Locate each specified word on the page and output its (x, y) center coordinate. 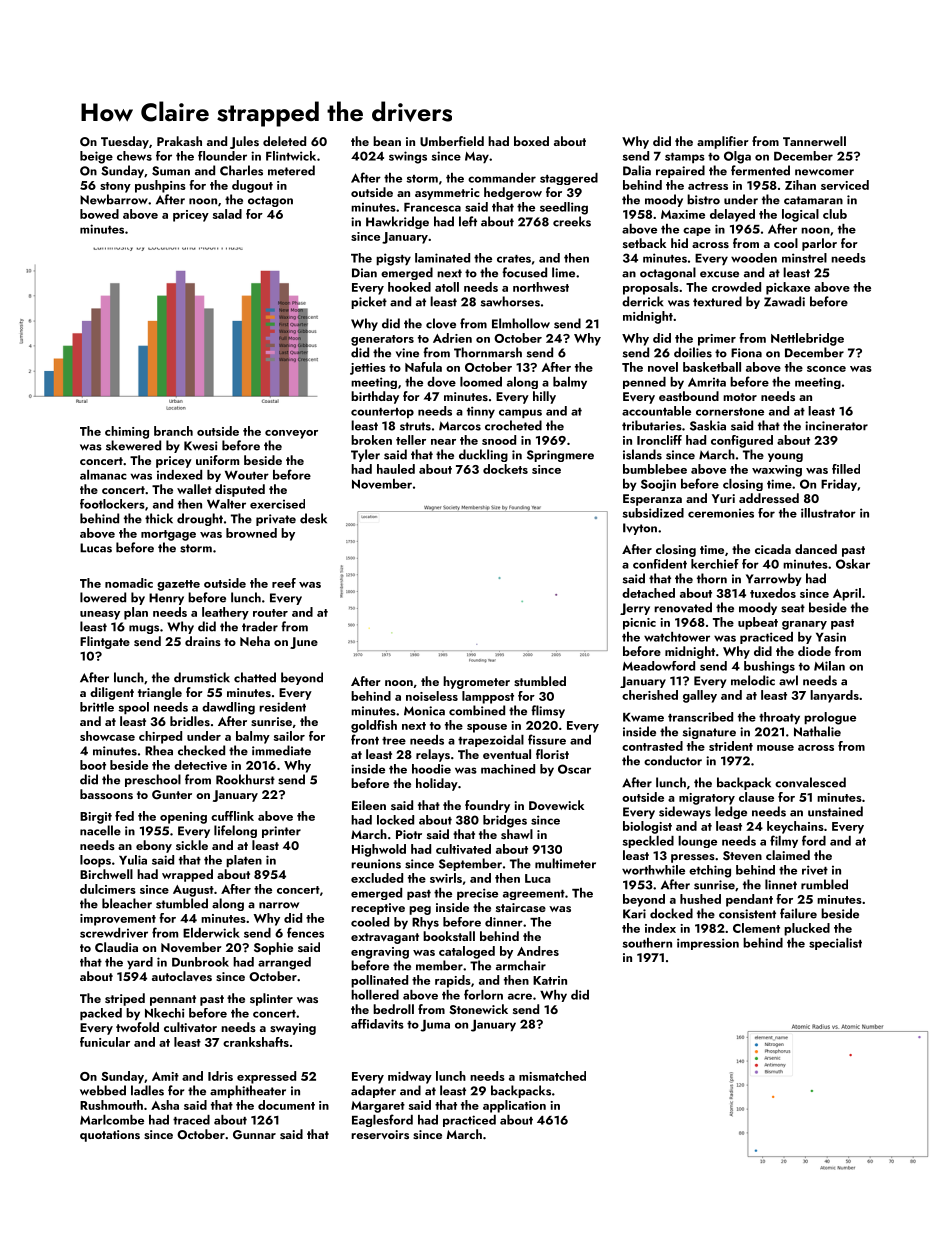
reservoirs (380, 1134)
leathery (225, 613)
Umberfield (452, 141)
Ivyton (640, 529)
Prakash (179, 141)
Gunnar (254, 1135)
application (514, 1106)
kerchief (715, 564)
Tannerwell (814, 141)
